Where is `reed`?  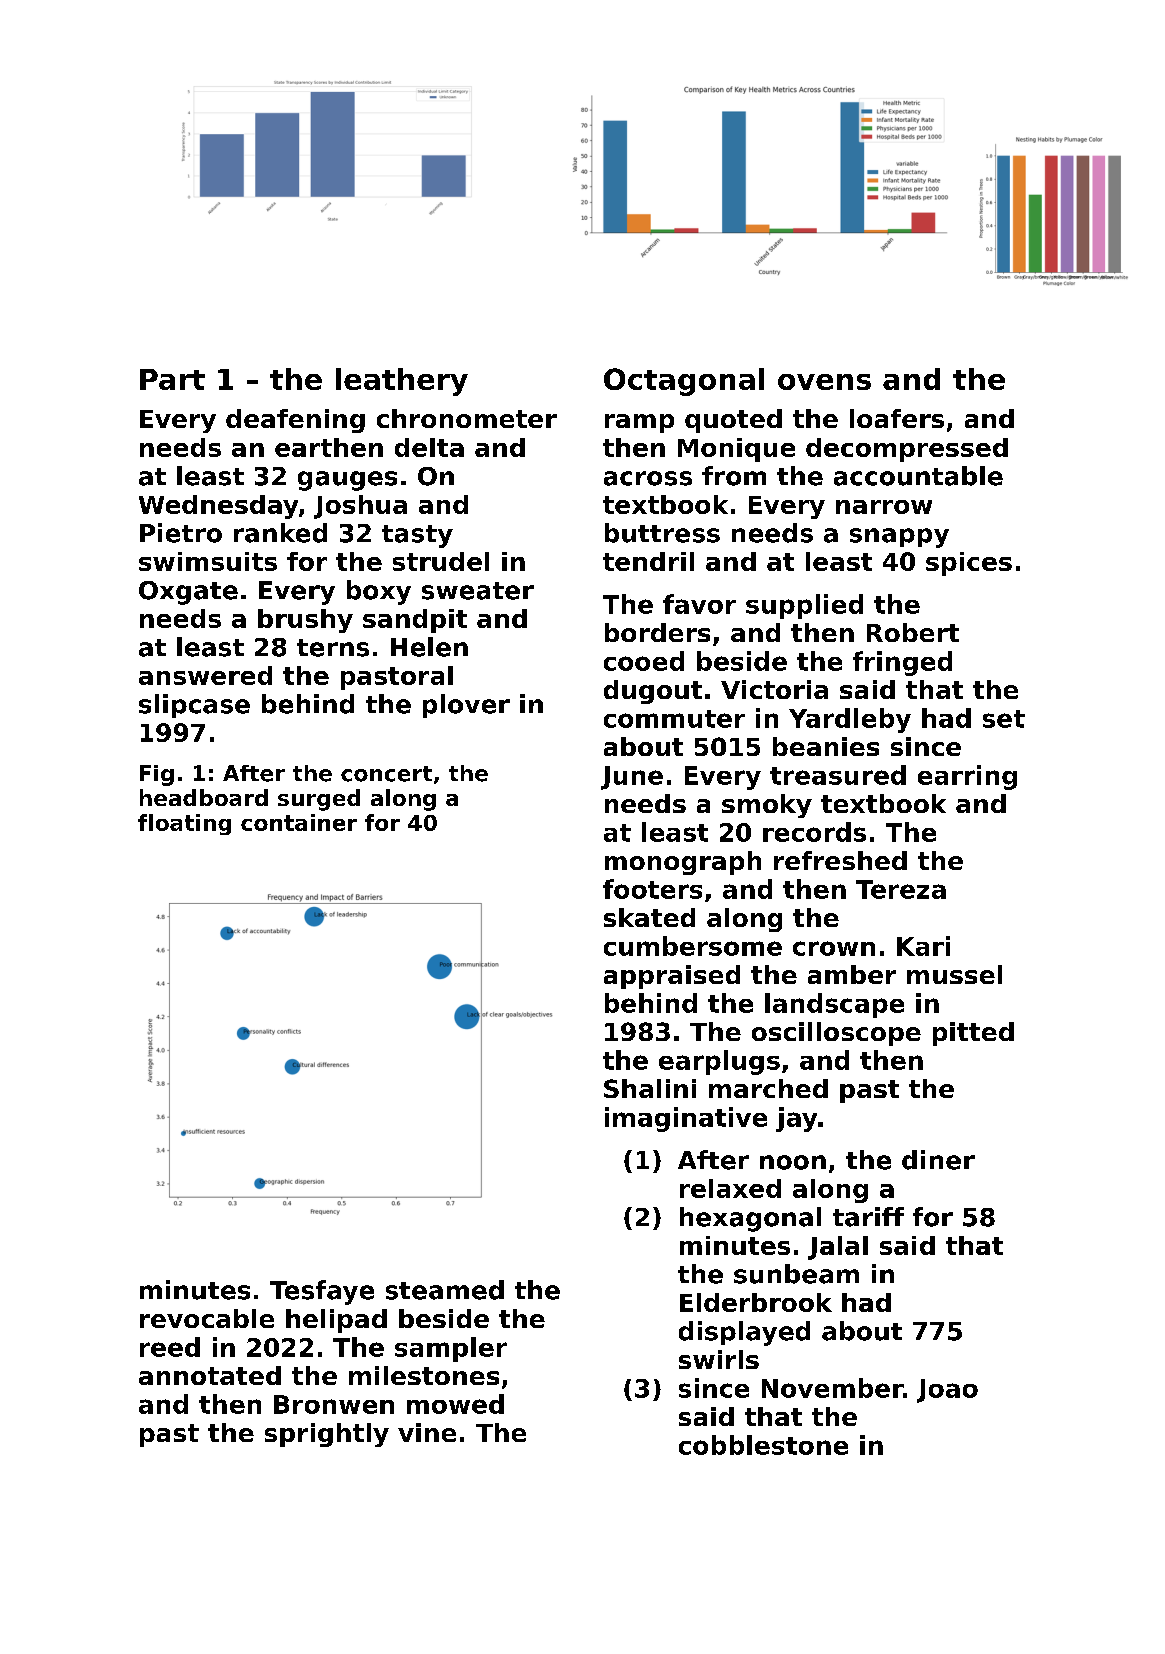 reed is located at coordinates (170, 1347).
